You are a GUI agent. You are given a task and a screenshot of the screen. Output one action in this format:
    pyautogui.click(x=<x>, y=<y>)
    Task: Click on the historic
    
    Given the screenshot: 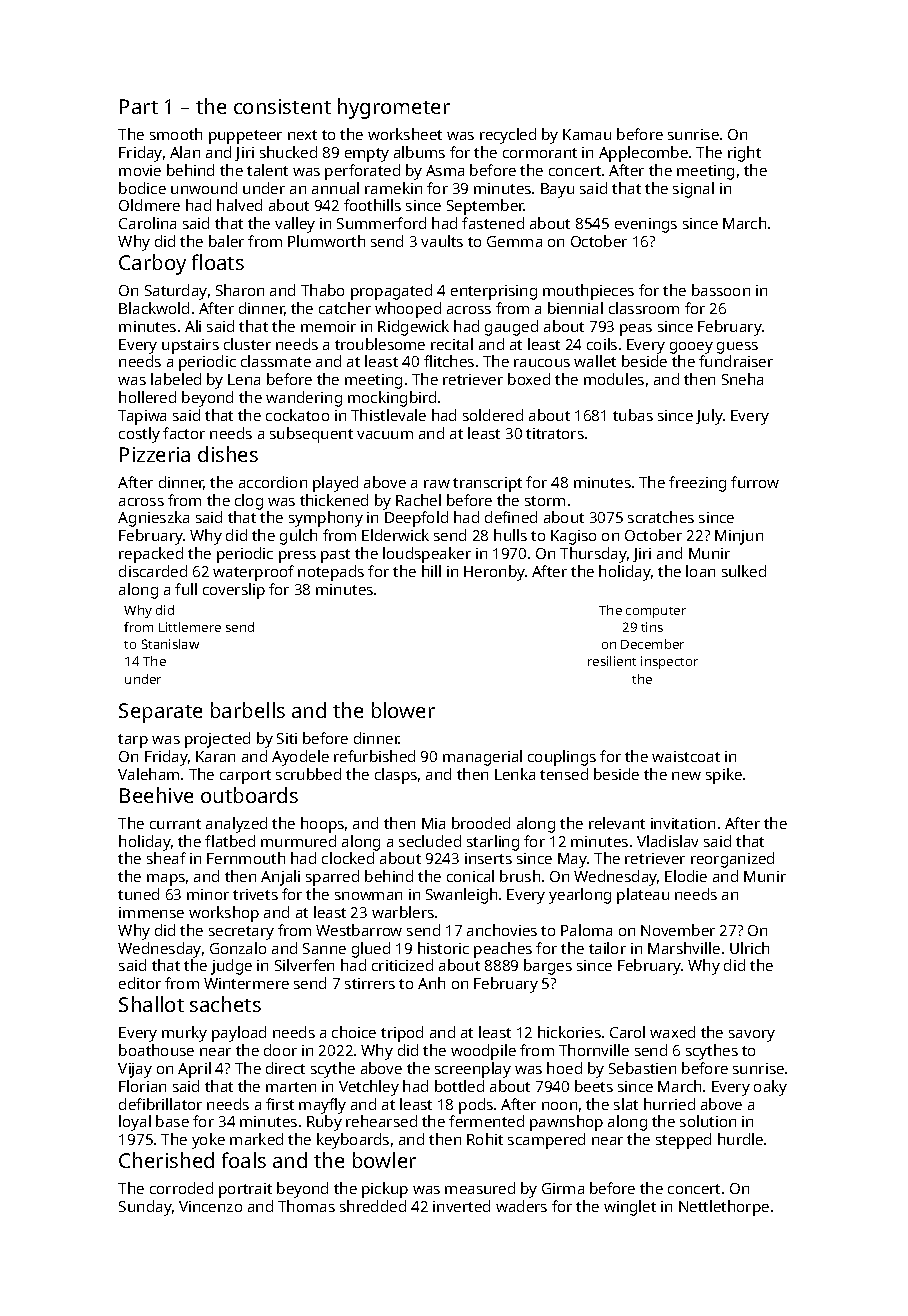 What is the action you would take?
    pyautogui.click(x=443, y=948)
